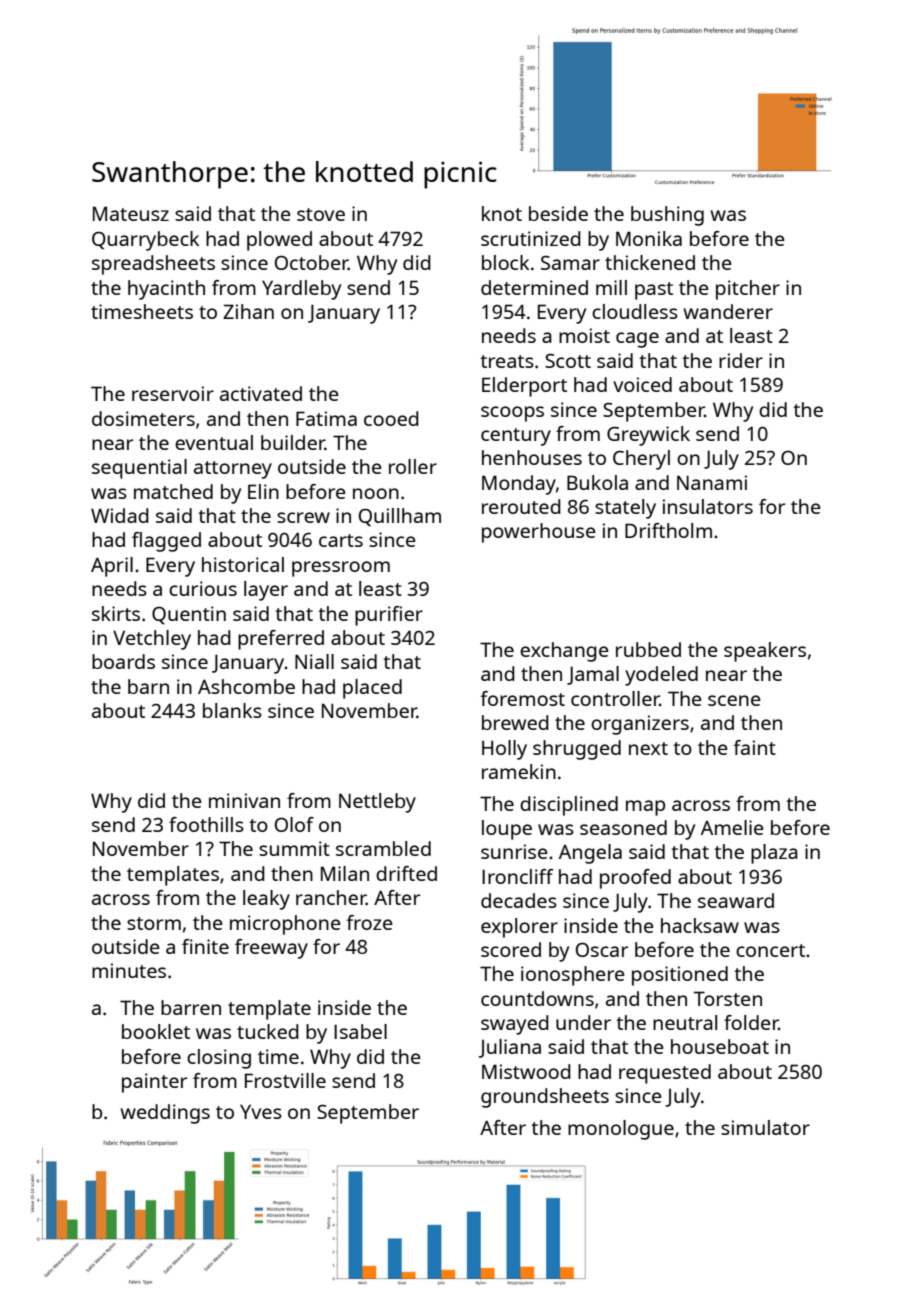  What do you see at coordinates (507, 361) in the screenshot?
I see `treats` at bounding box center [507, 361].
